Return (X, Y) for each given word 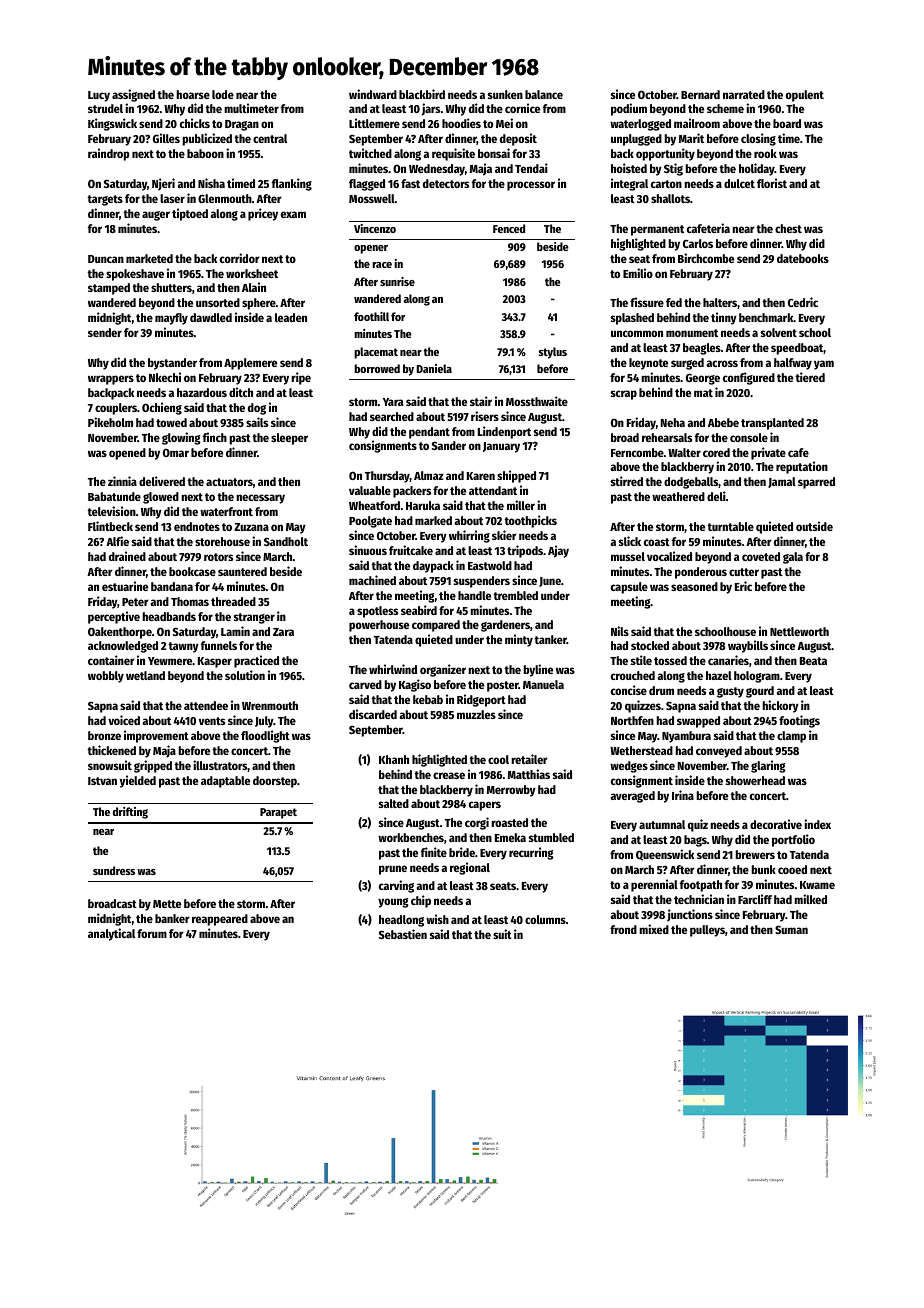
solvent (779, 332)
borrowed (377, 368)
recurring (531, 853)
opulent (805, 96)
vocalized (669, 556)
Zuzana (251, 527)
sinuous (368, 550)
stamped (109, 289)
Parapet (278, 813)
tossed (670, 660)
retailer (529, 759)
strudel (105, 108)
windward (373, 94)
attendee (206, 705)
